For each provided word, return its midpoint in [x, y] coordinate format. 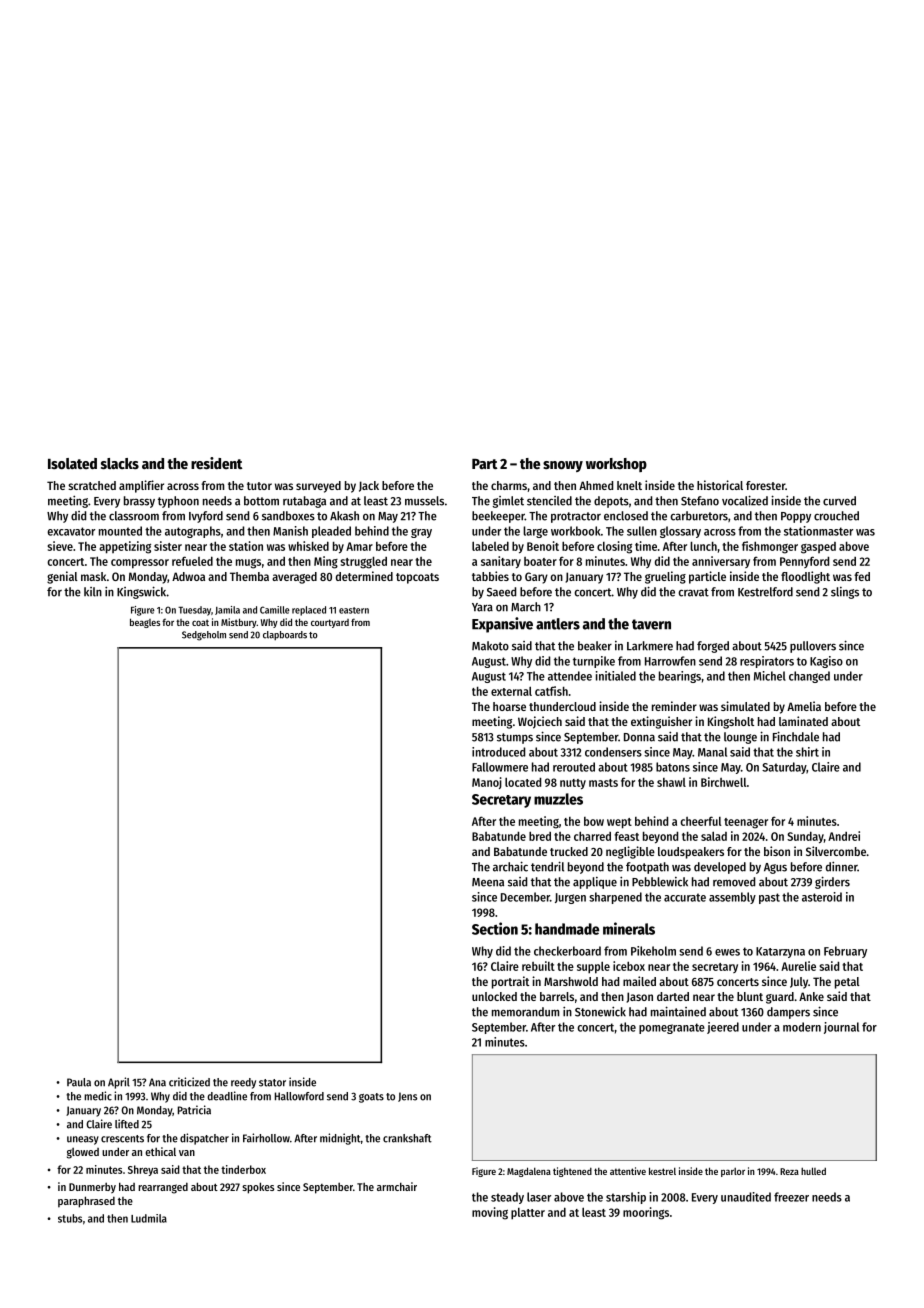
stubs [70, 1218]
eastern [354, 610]
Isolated [72, 463]
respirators [767, 662]
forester [765, 485]
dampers [788, 1013]
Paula [79, 1082]
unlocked [494, 996]
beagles [145, 623]
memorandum [525, 1012]
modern [802, 1027]
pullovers [813, 647]
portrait [510, 982]
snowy [563, 466]
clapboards [285, 635]
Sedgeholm [204, 636]
